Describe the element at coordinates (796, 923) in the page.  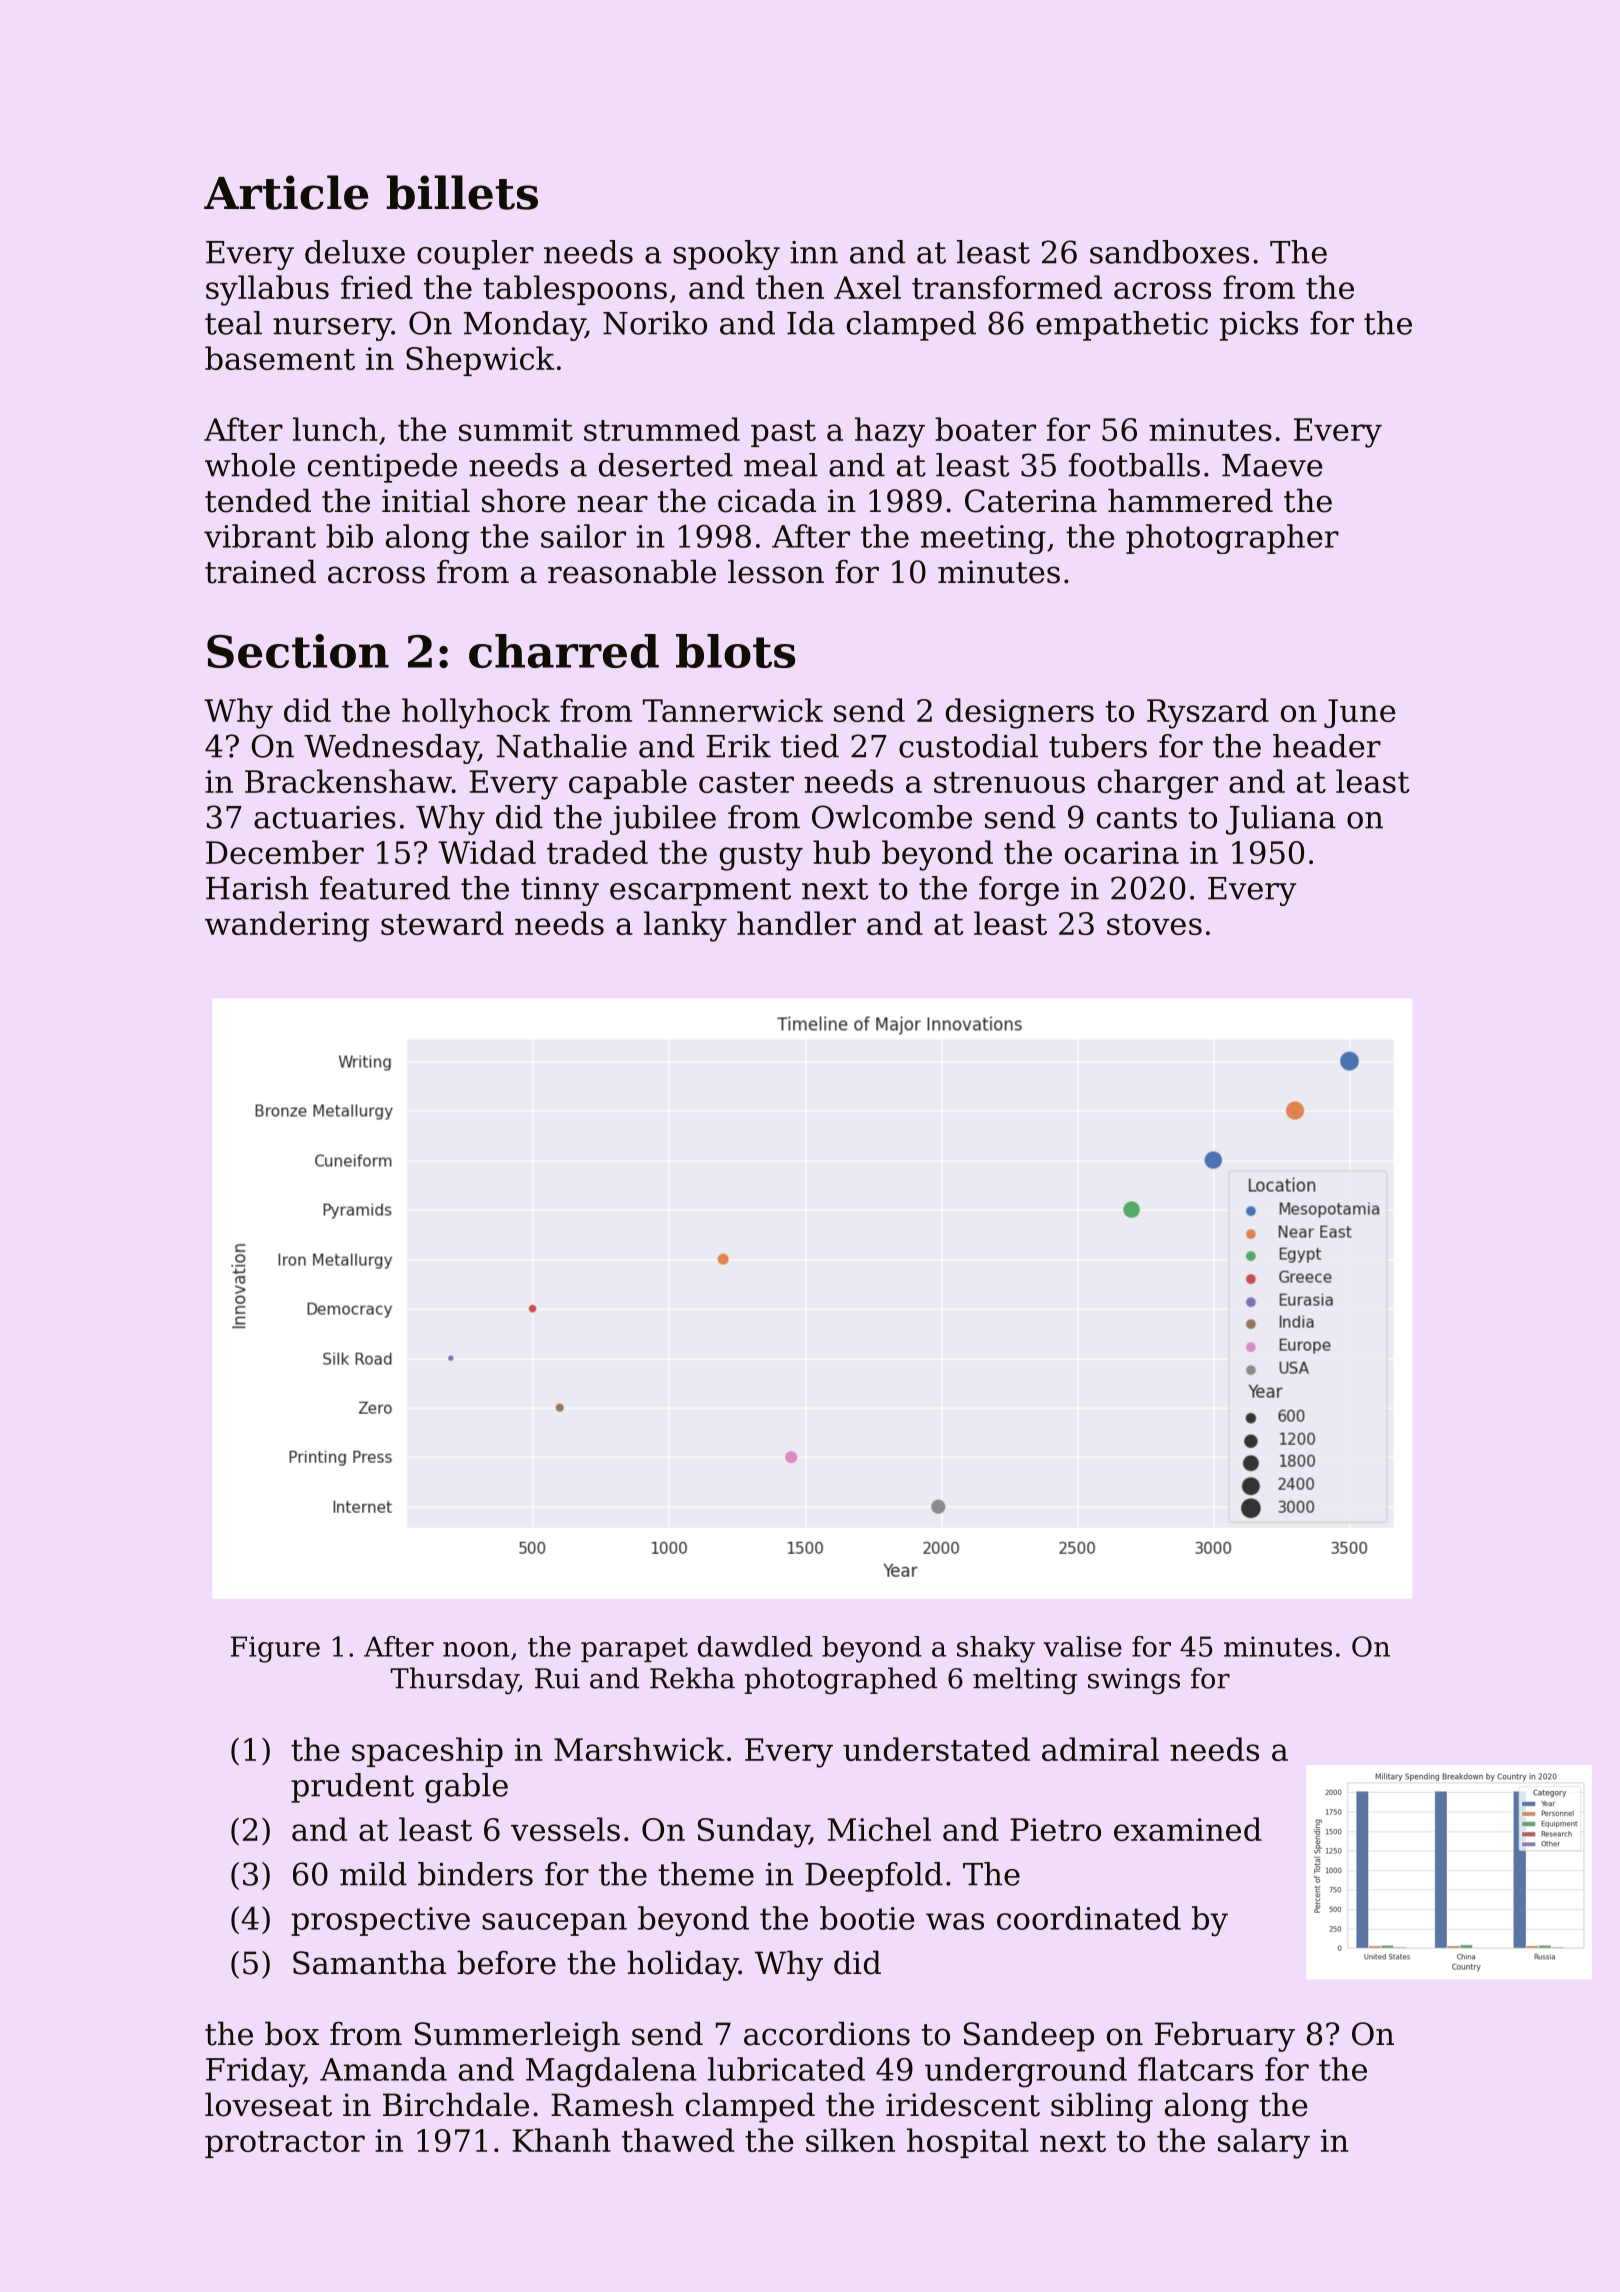
I see `handler` at that location.
